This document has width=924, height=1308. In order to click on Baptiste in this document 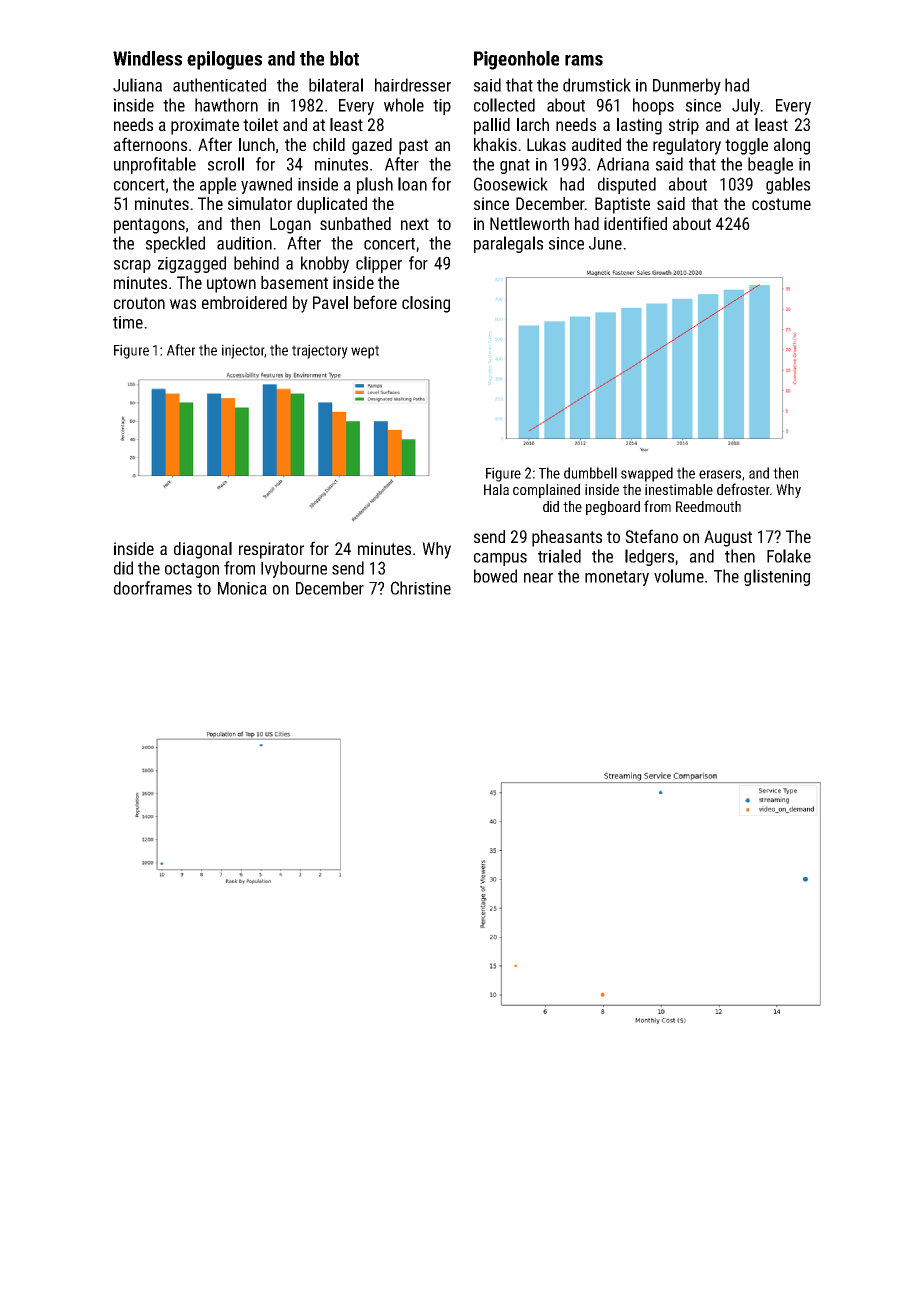, I will do `click(622, 205)`.
